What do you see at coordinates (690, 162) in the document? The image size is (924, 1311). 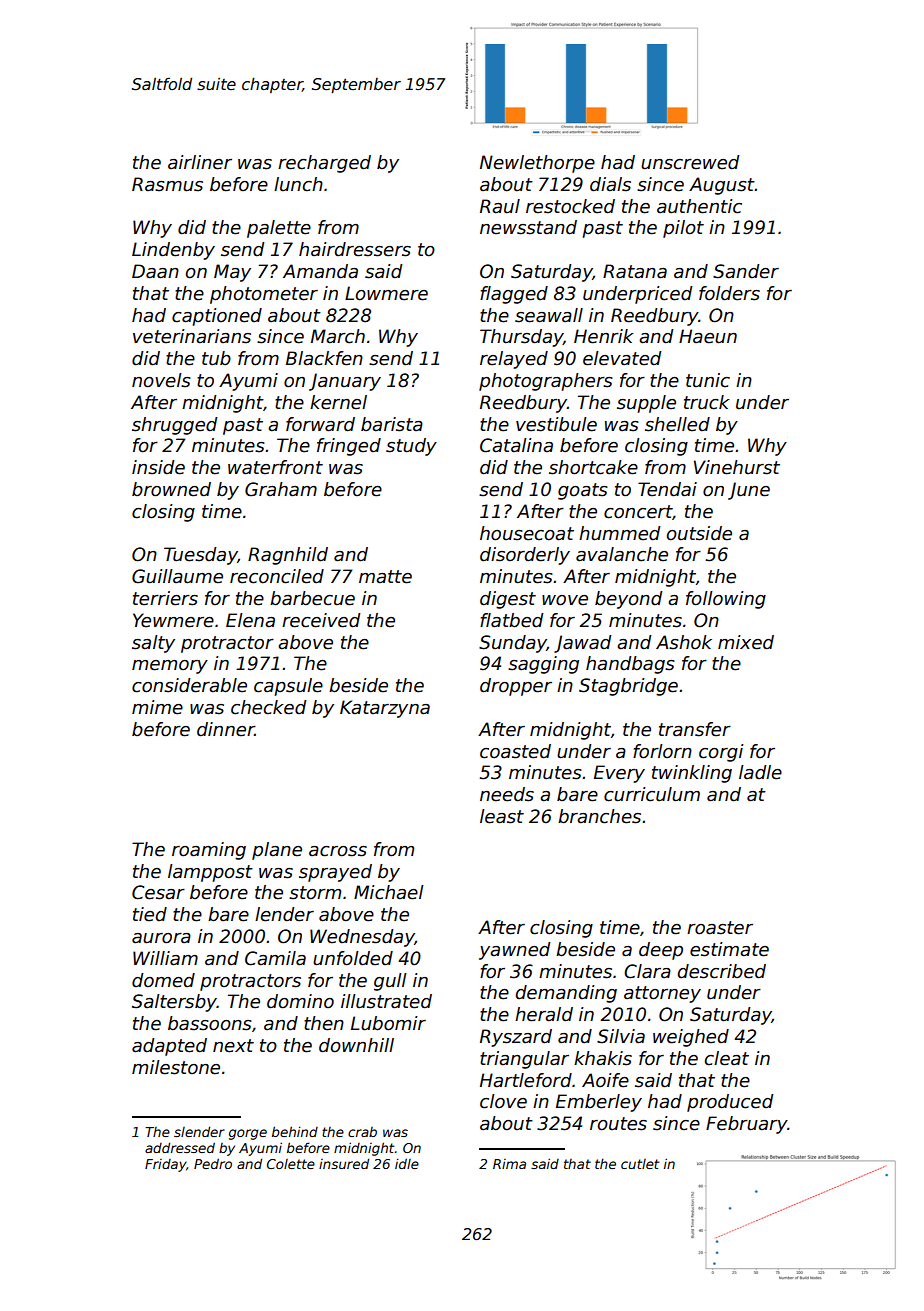 I see `unscrewed` at bounding box center [690, 162].
